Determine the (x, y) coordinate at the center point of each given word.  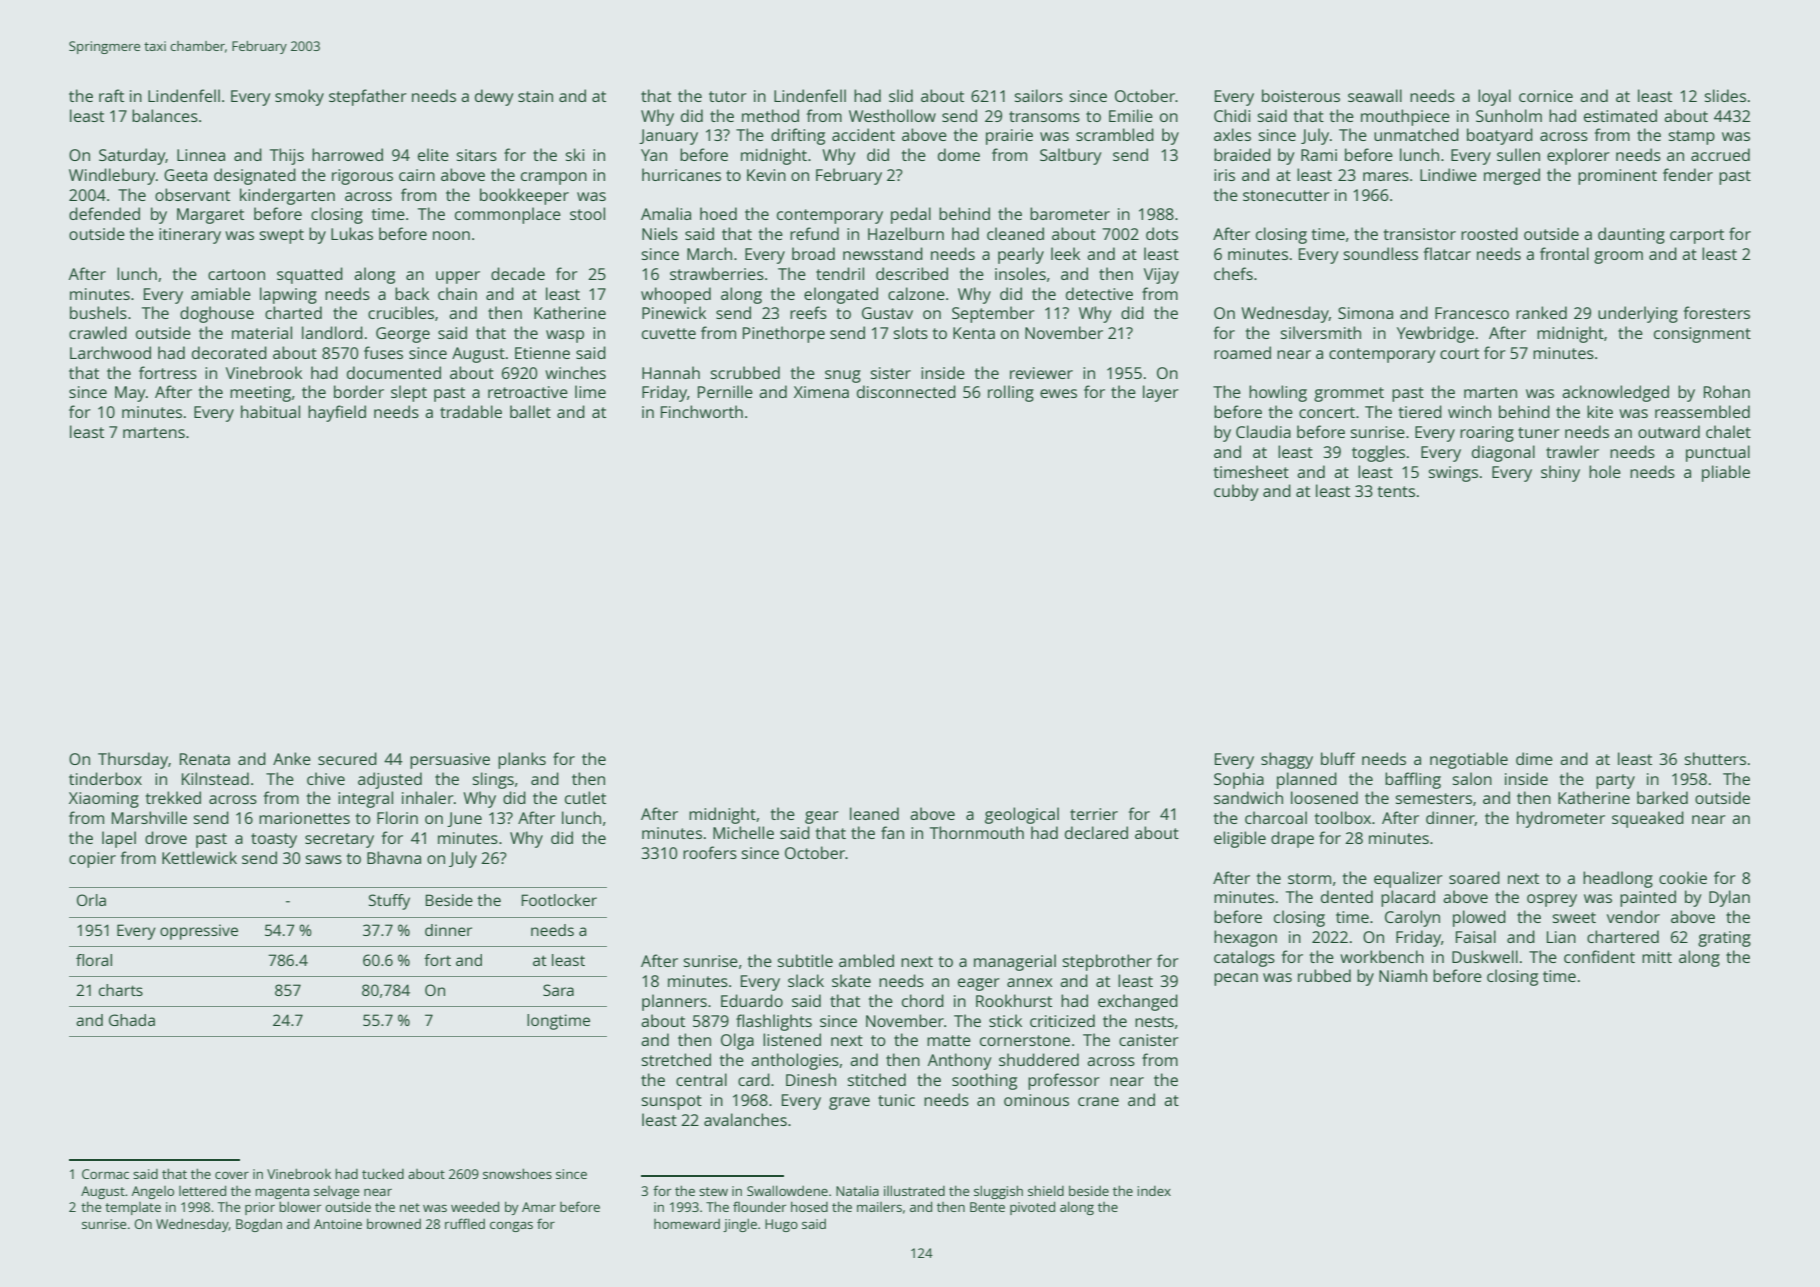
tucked (383, 1173)
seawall (1375, 95)
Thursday (133, 760)
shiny (1560, 473)
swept (282, 236)
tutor (728, 96)
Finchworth (702, 411)
